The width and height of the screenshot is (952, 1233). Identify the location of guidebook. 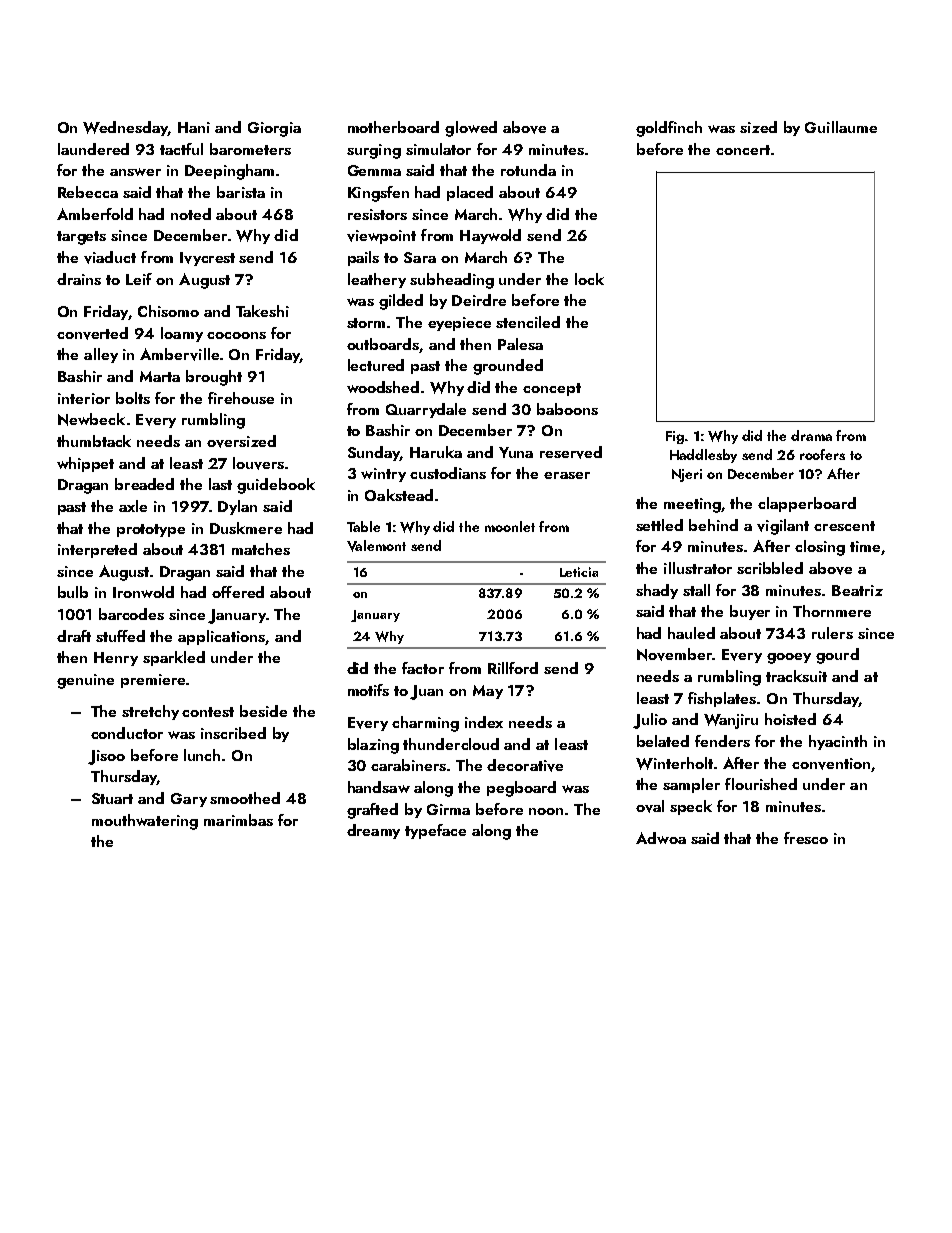
(276, 486).
